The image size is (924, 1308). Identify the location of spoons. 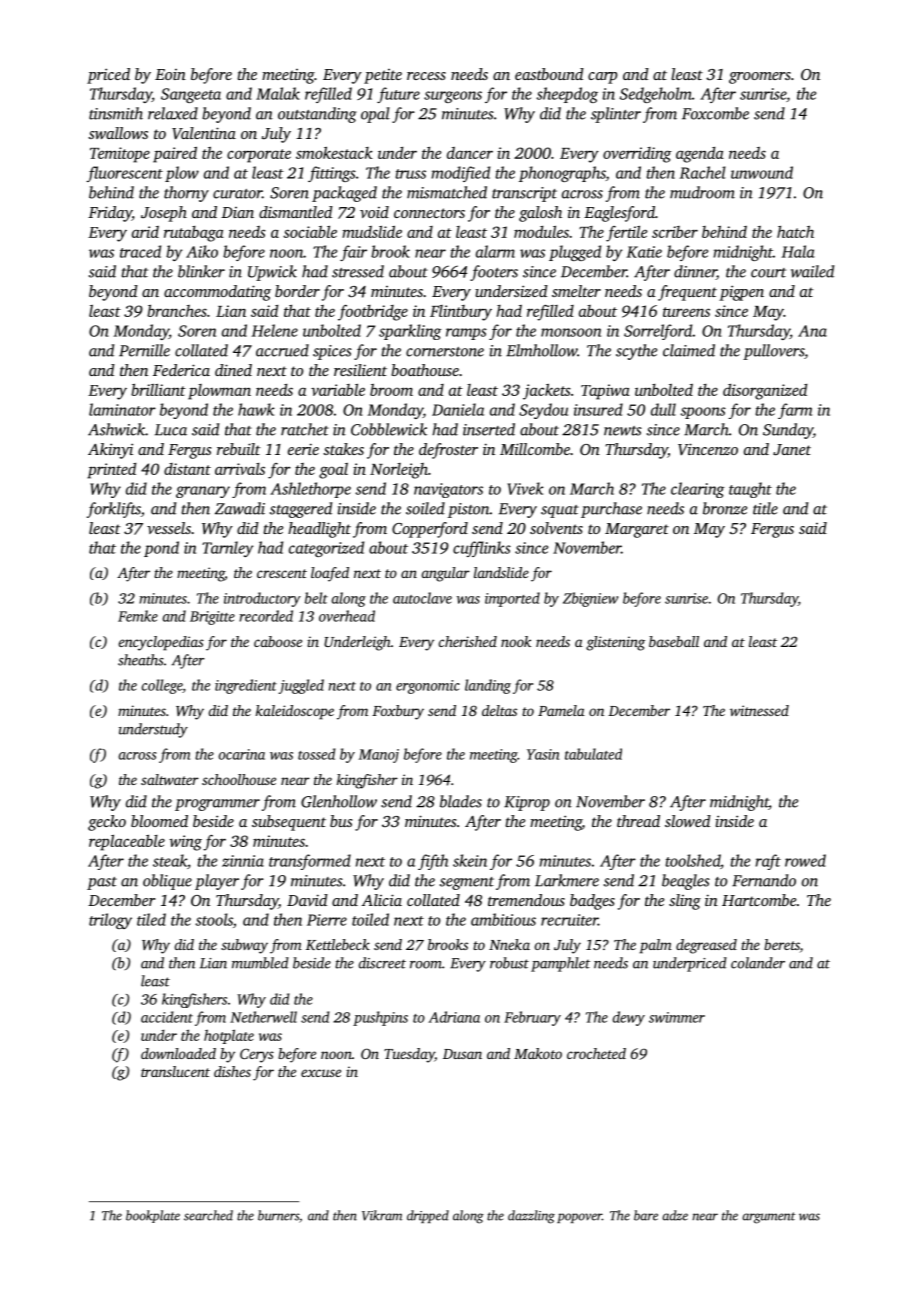
(703, 413).
